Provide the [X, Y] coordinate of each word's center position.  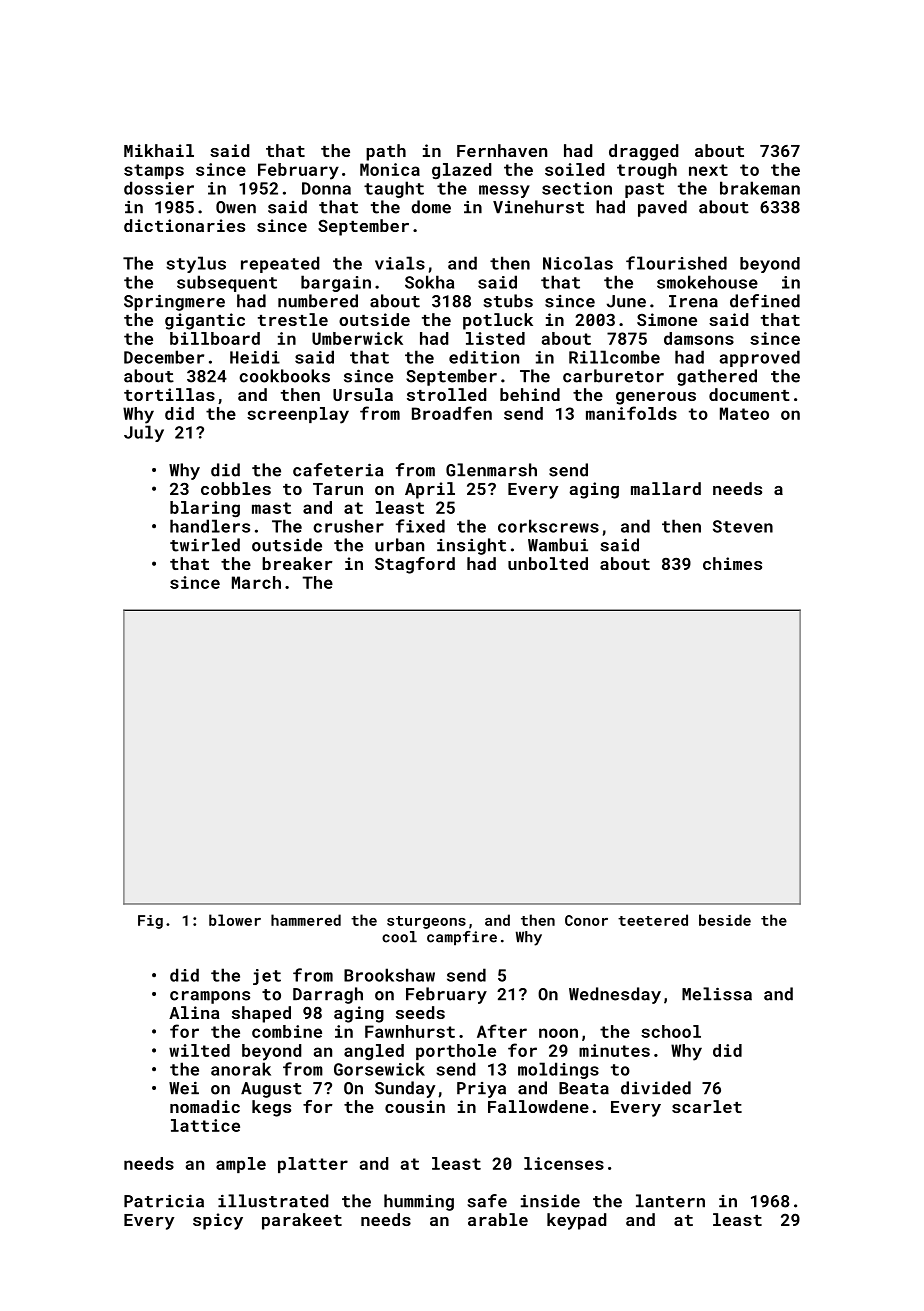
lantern [670, 1201]
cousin [415, 1106]
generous [656, 398]
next [708, 170]
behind [530, 394]
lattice [205, 1125]
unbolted [548, 563]
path [386, 152]
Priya [481, 1090]
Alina [194, 1012]
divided [656, 1088]
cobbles [236, 488]
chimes [732, 563]
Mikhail [159, 150]
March [256, 582]
